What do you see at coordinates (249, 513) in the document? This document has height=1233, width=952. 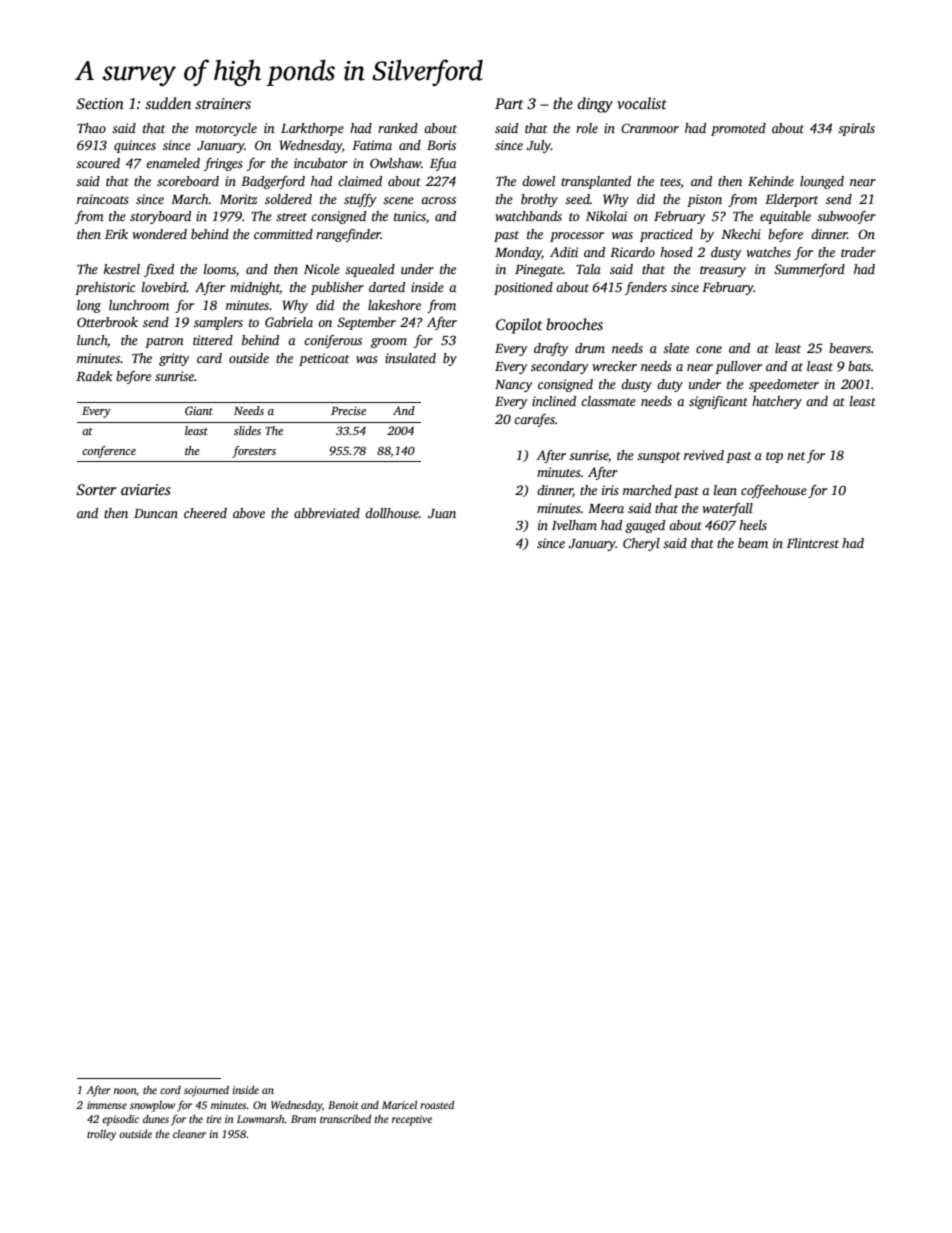 I see `above` at bounding box center [249, 513].
